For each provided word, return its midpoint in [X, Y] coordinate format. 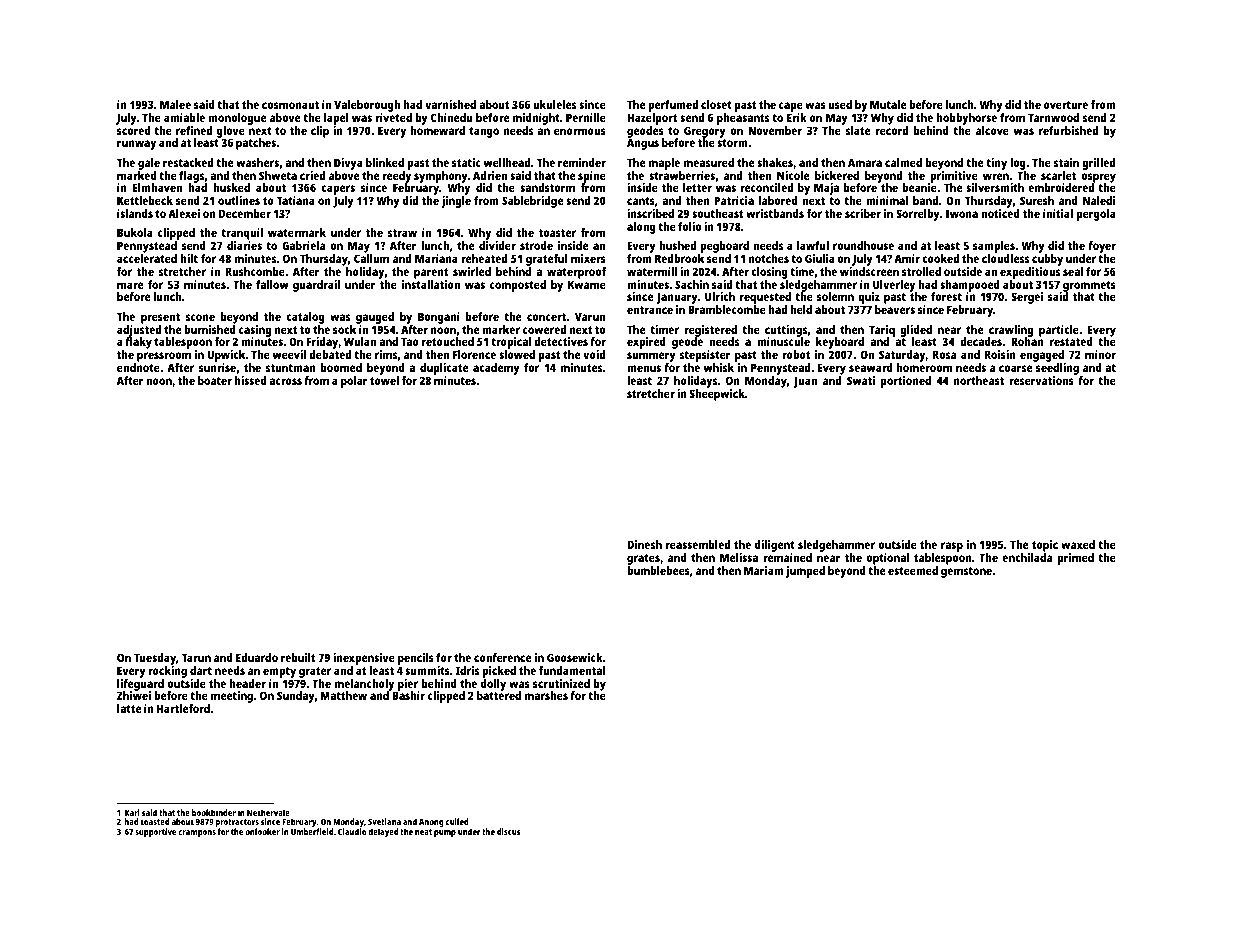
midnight [536, 119]
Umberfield [312, 831]
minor [1100, 354]
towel [384, 380]
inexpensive [364, 659]
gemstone [966, 572]
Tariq [882, 331]
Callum [371, 258]
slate [858, 130]
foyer [1102, 247]
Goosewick [575, 657]
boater [215, 380]
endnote [138, 367]
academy [496, 369]
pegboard [724, 247]
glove [231, 132]
